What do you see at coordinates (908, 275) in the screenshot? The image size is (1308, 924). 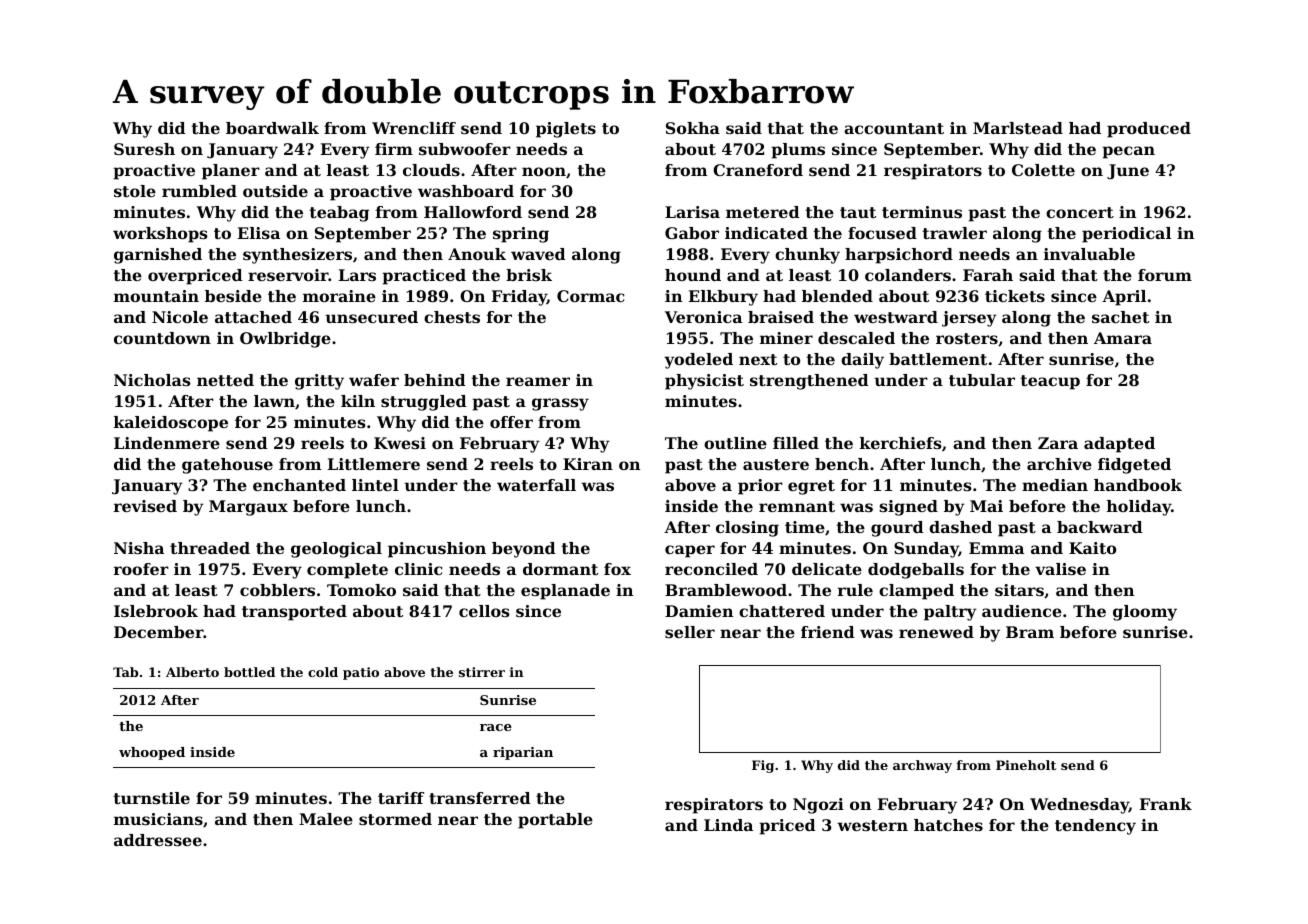 I see `colanders` at bounding box center [908, 275].
